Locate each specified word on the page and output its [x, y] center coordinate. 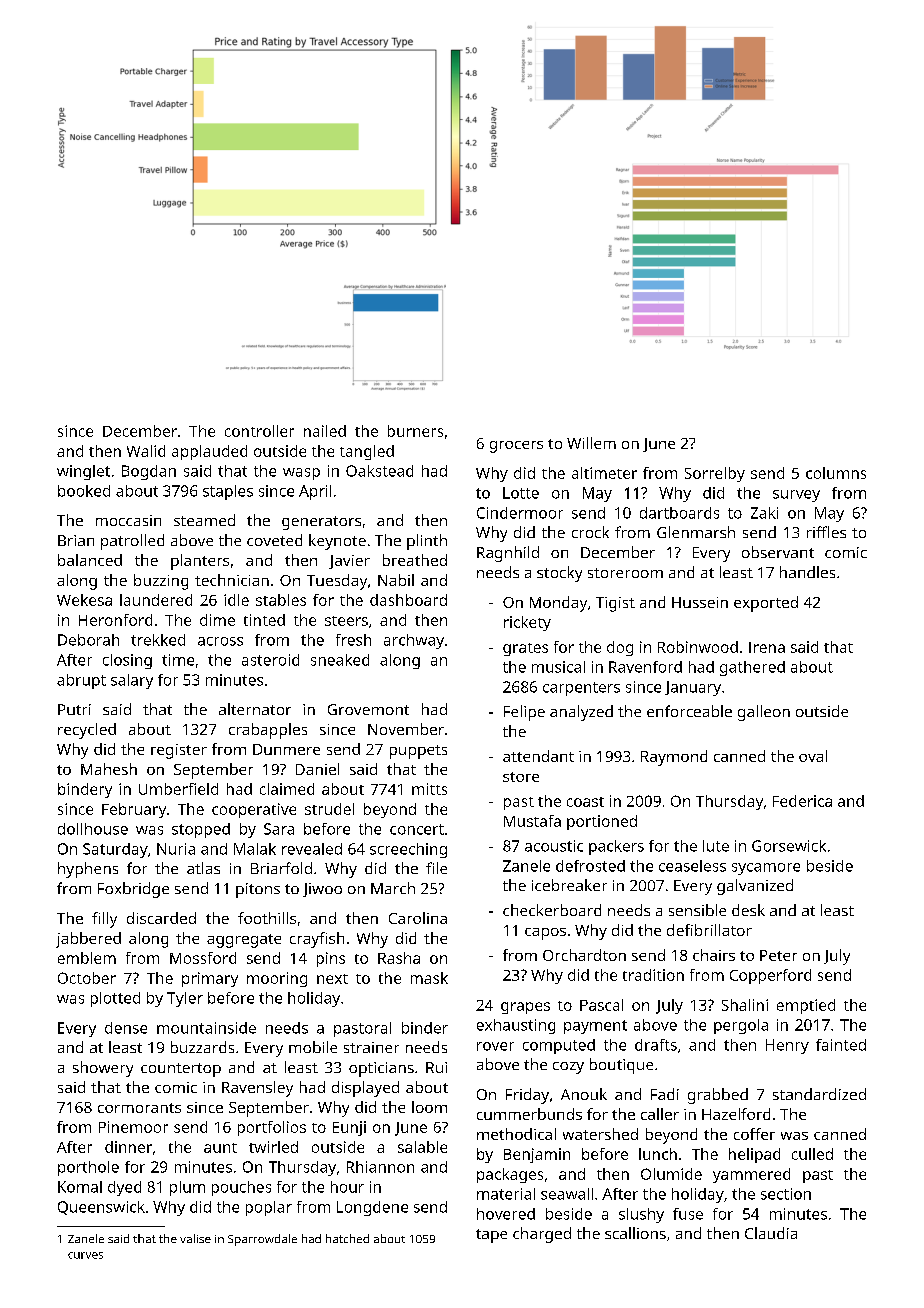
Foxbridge [133, 890]
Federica [802, 801]
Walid [146, 451]
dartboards [679, 513]
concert [417, 829]
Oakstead [379, 471]
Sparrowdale [262, 1240]
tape [491, 1236]
